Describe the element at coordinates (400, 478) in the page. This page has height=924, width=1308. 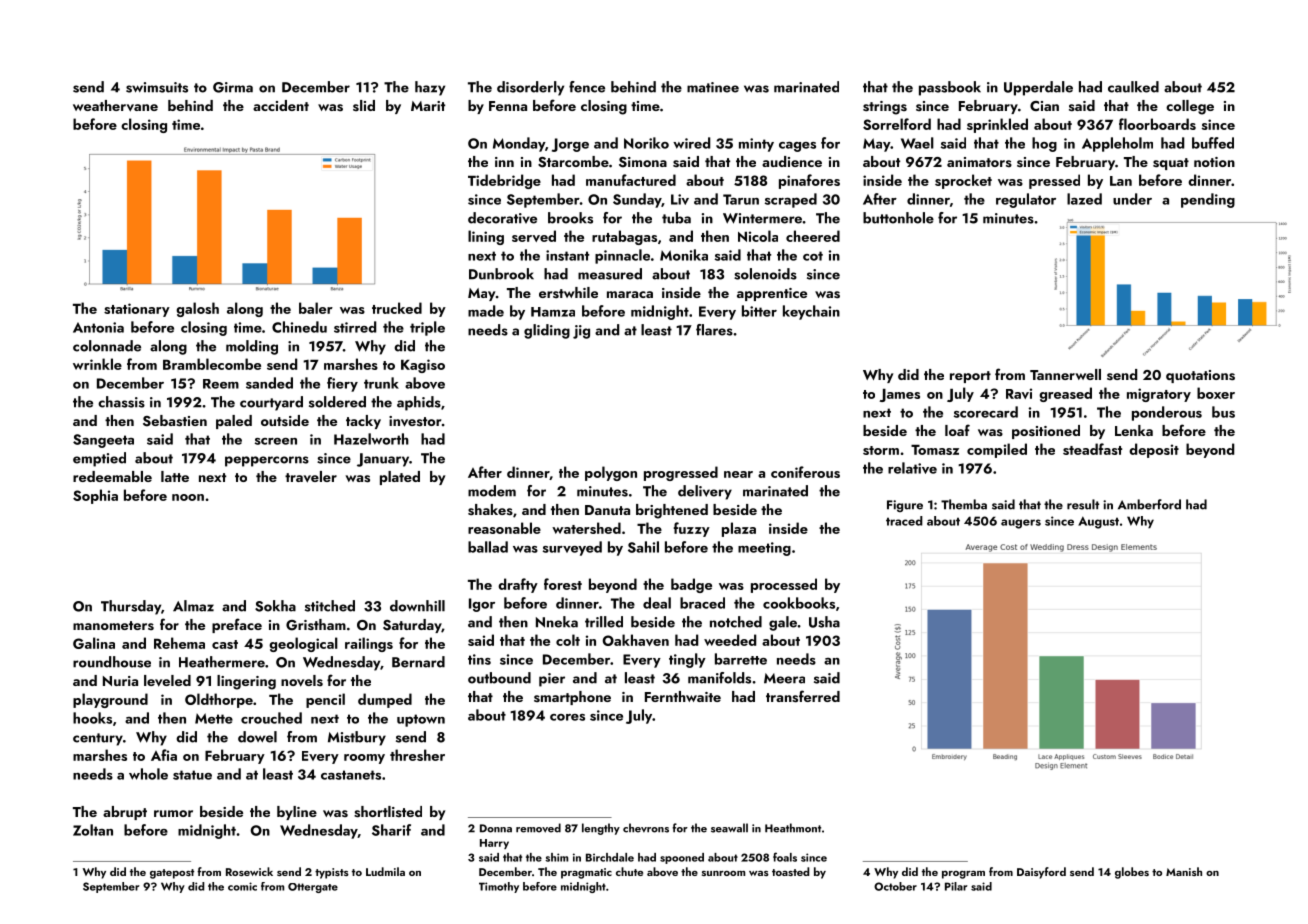
I see `plated` at that location.
